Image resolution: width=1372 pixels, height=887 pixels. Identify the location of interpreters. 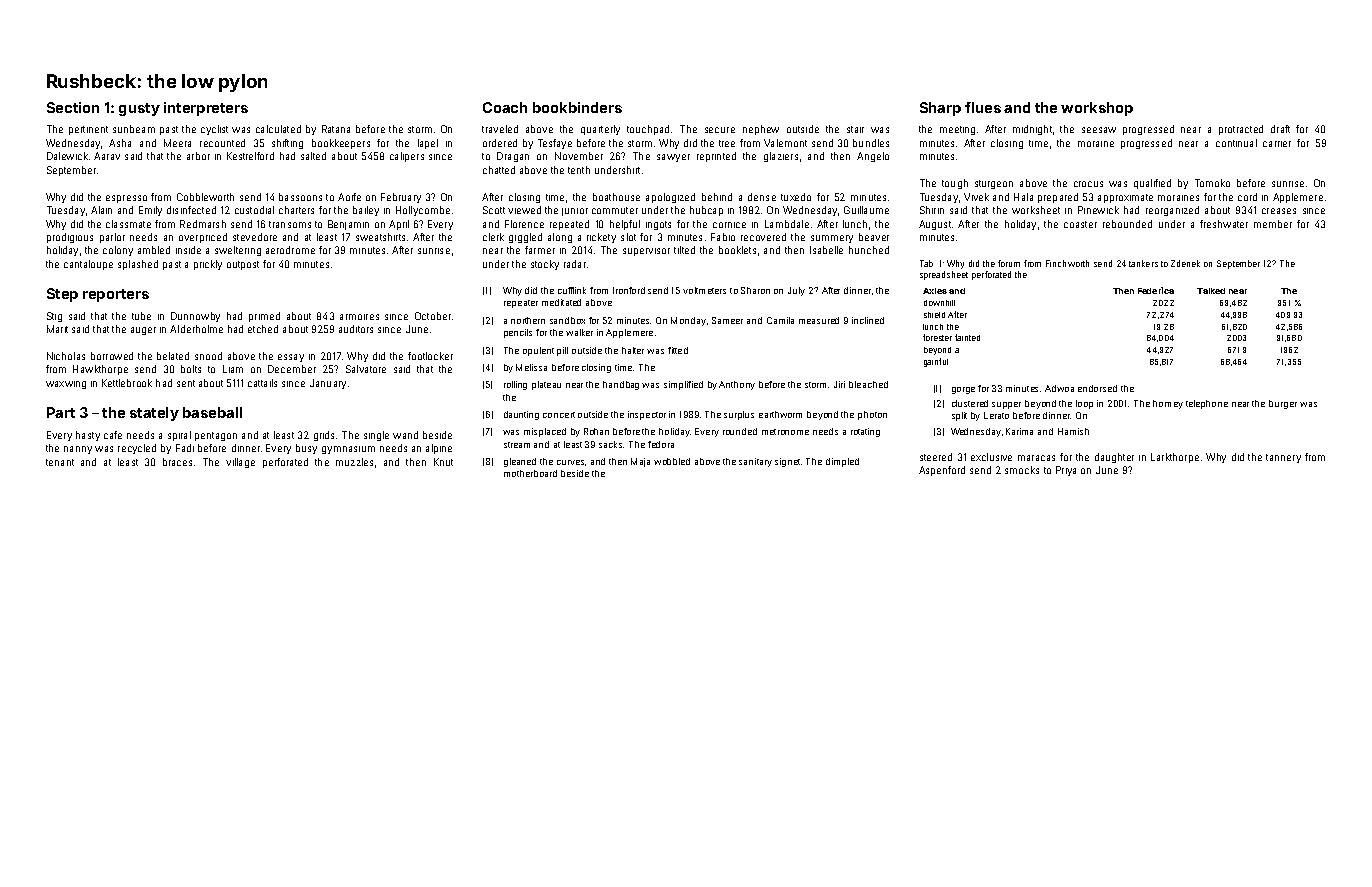
(206, 109).
